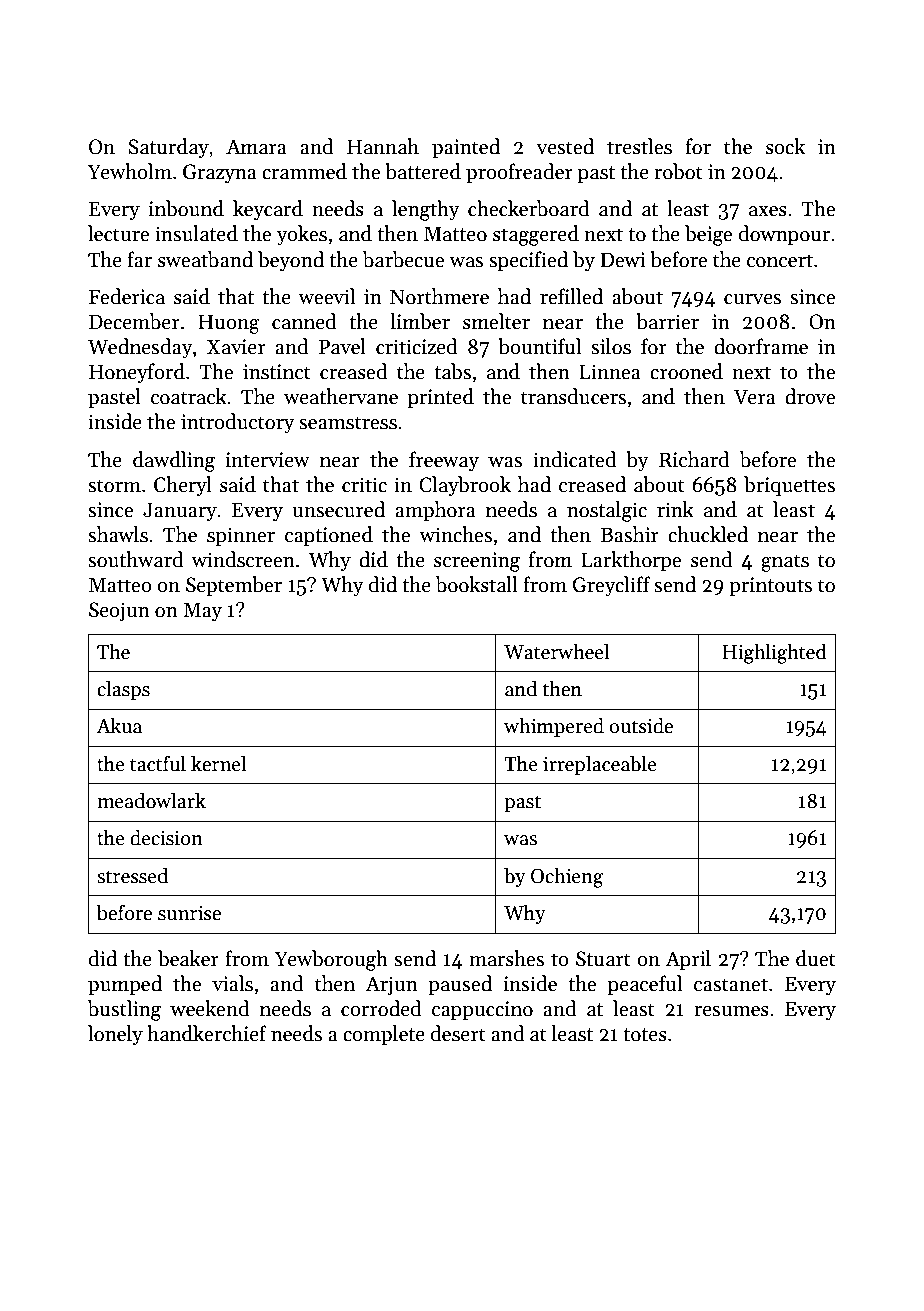 This screenshot has height=1311, width=924. Describe the element at coordinates (768, 211) in the screenshot. I see `axes` at that location.
